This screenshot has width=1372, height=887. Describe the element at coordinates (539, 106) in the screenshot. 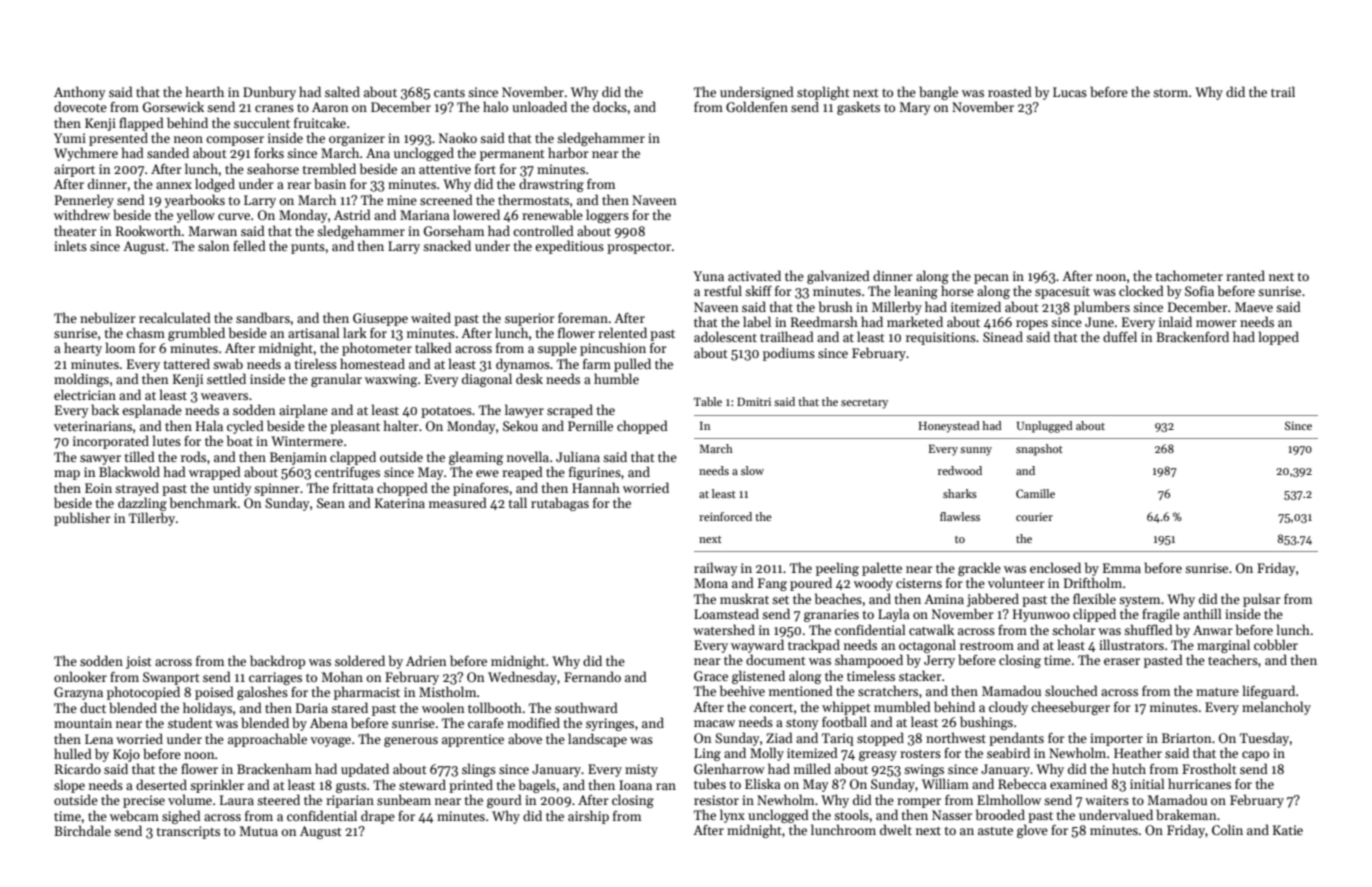

I see `unloaded` at that location.
